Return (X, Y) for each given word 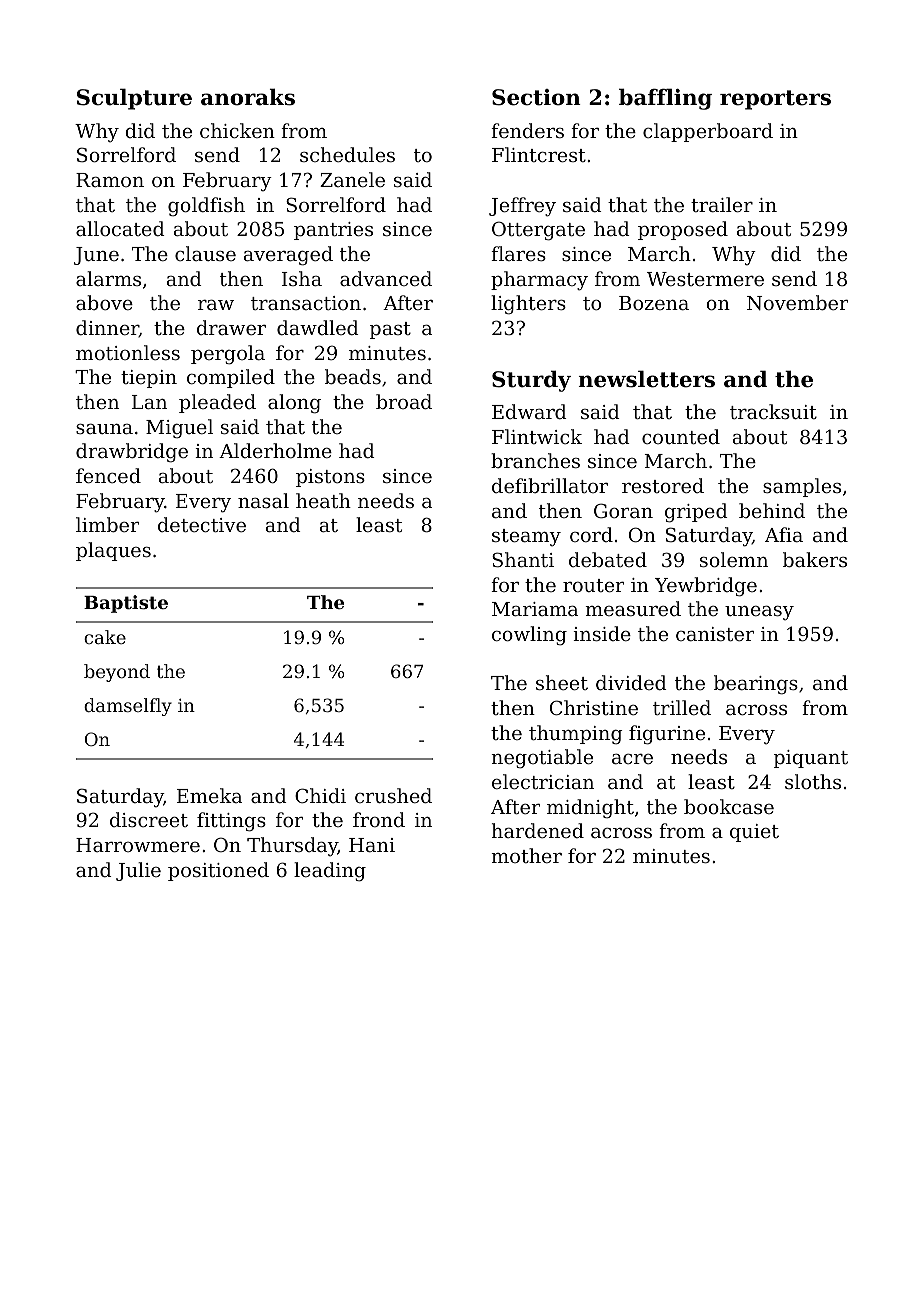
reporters (775, 100)
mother (526, 855)
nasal (263, 500)
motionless (128, 352)
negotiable (542, 759)
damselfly (128, 707)
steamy (526, 537)
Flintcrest (539, 154)
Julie (138, 871)
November (797, 302)
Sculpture (134, 99)
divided (631, 682)
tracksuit (773, 411)
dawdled (318, 327)
